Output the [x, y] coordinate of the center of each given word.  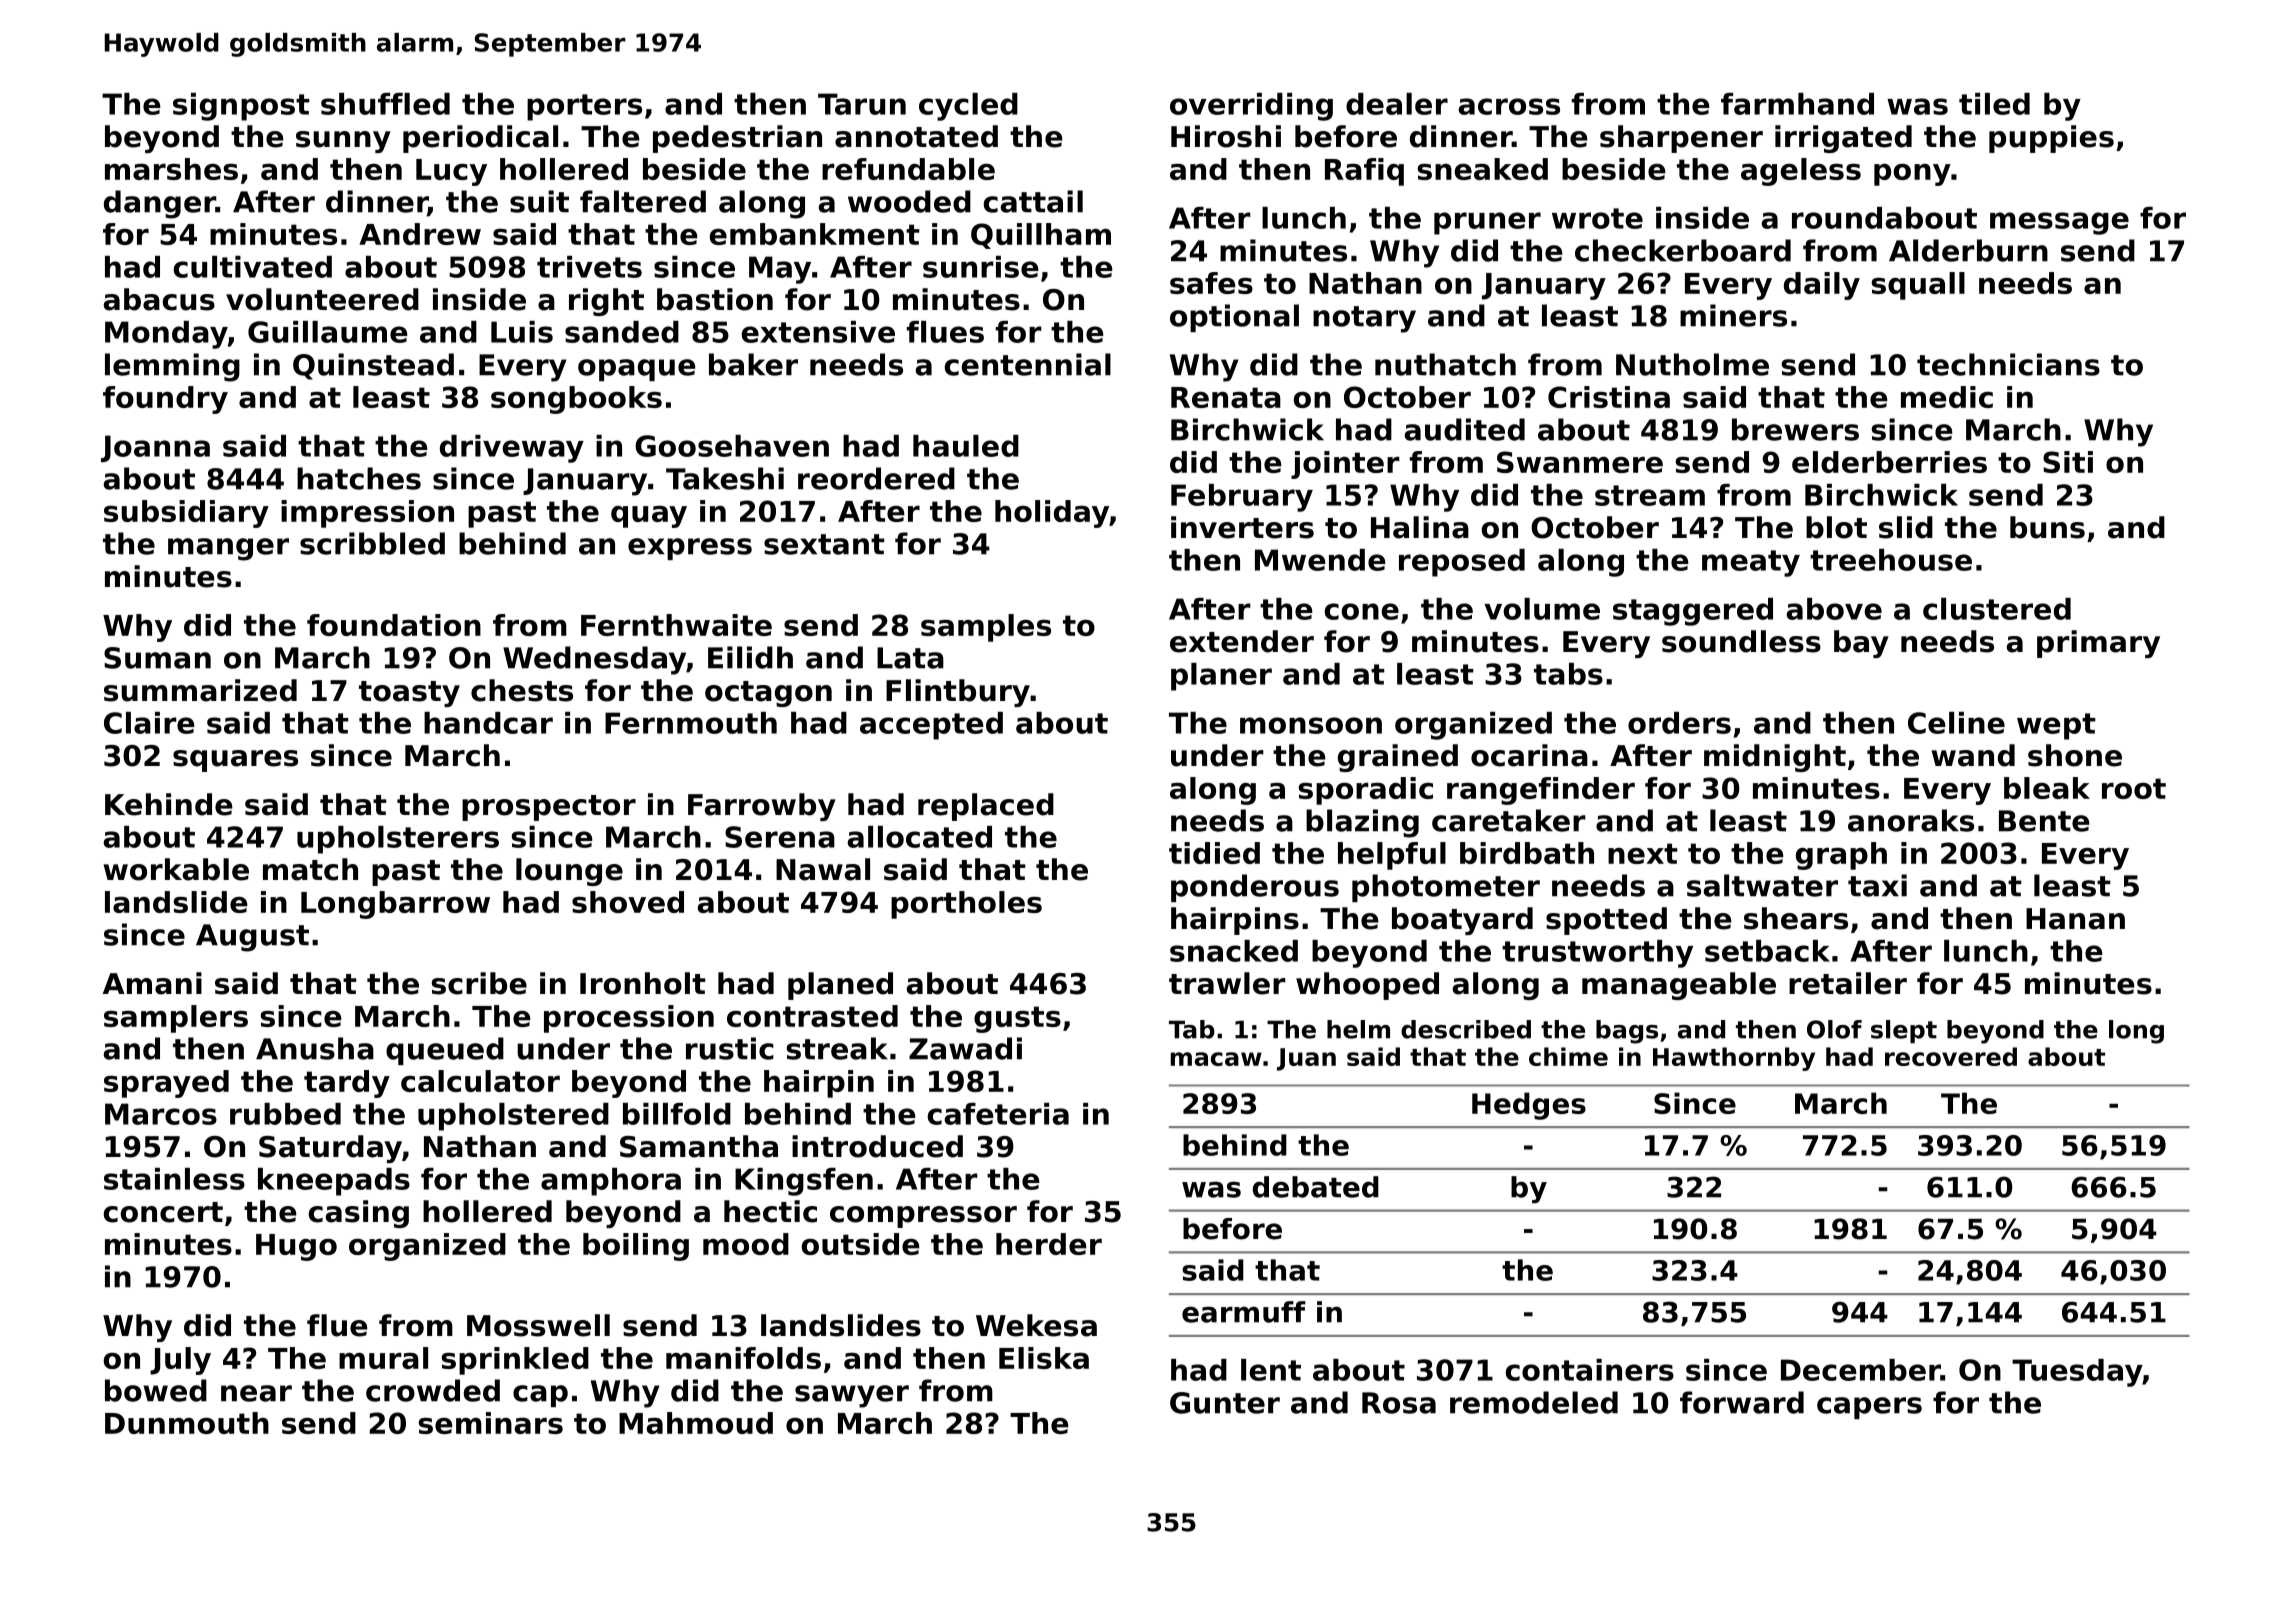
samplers [176, 1019]
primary [2098, 644]
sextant [824, 544]
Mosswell [538, 1325]
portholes [966, 905]
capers [1869, 1408]
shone [2075, 755]
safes [1211, 283]
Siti [2068, 462]
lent [1271, 1370]
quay [649, 517]
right [606, 302]
